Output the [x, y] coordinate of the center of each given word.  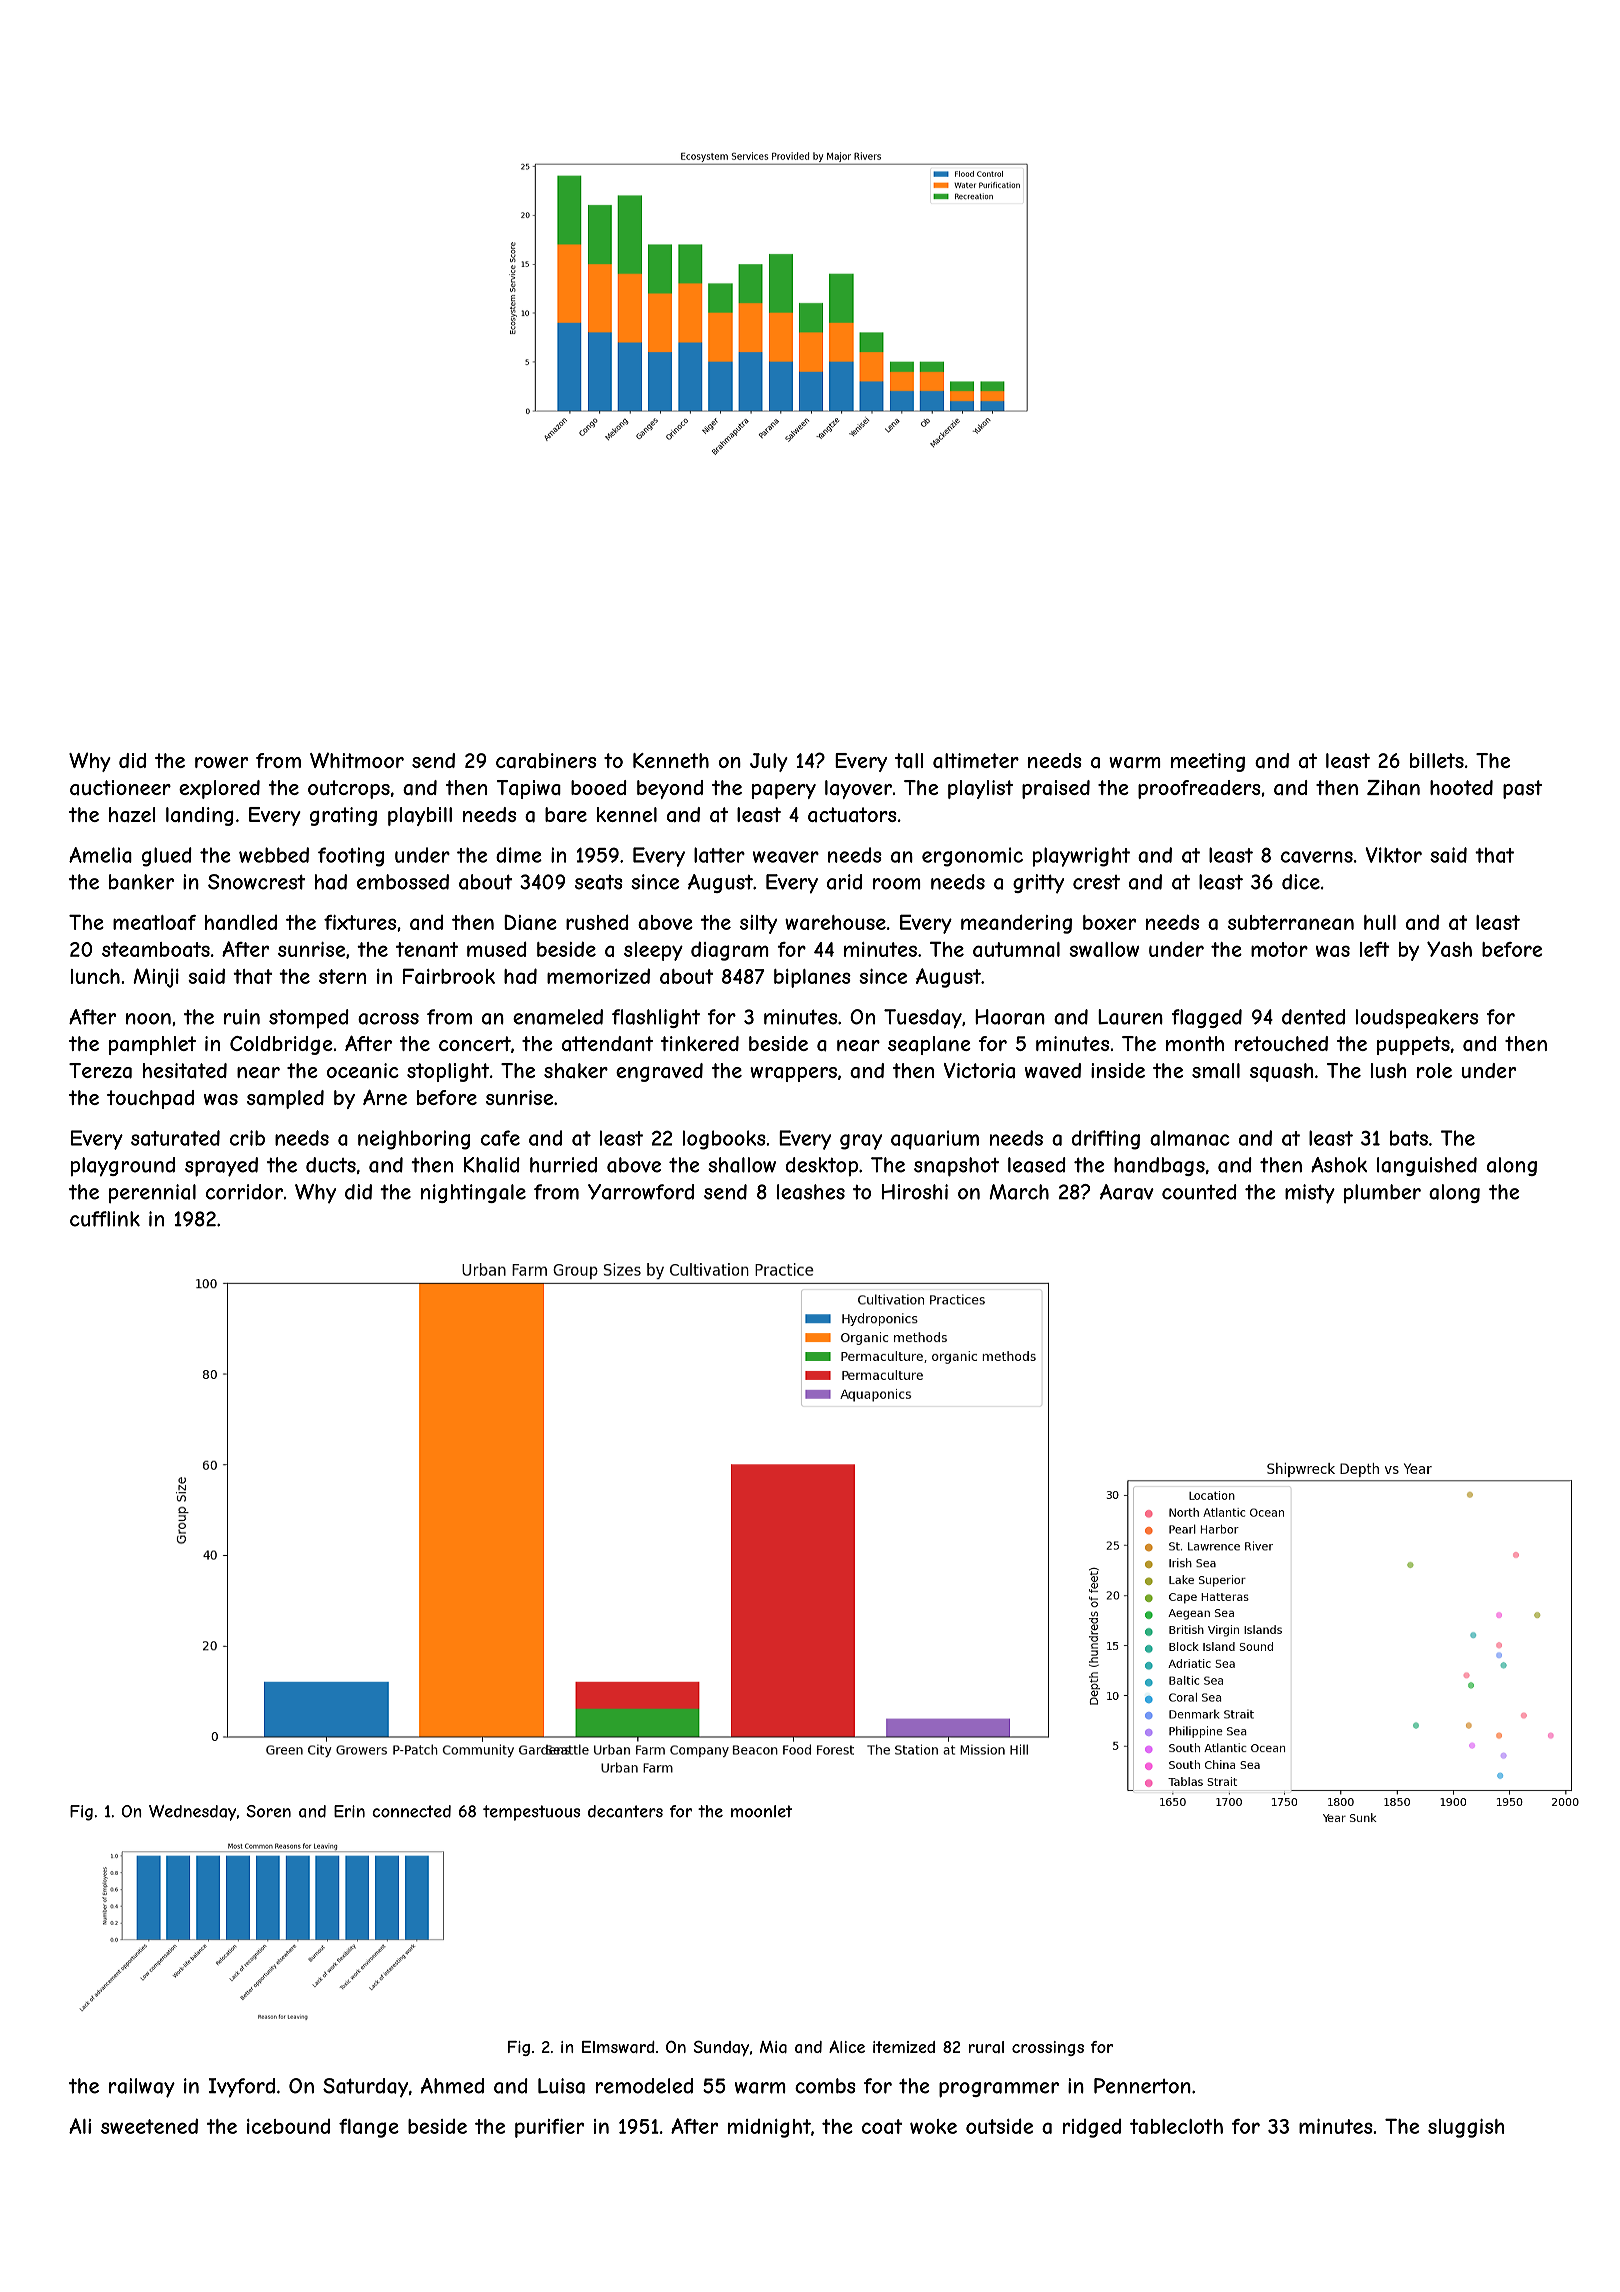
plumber [1382, 1193]
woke [933, 2126]
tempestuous [531, 1813]
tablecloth [1176, 2126]
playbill [420, 816]
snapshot [956, 1167]
